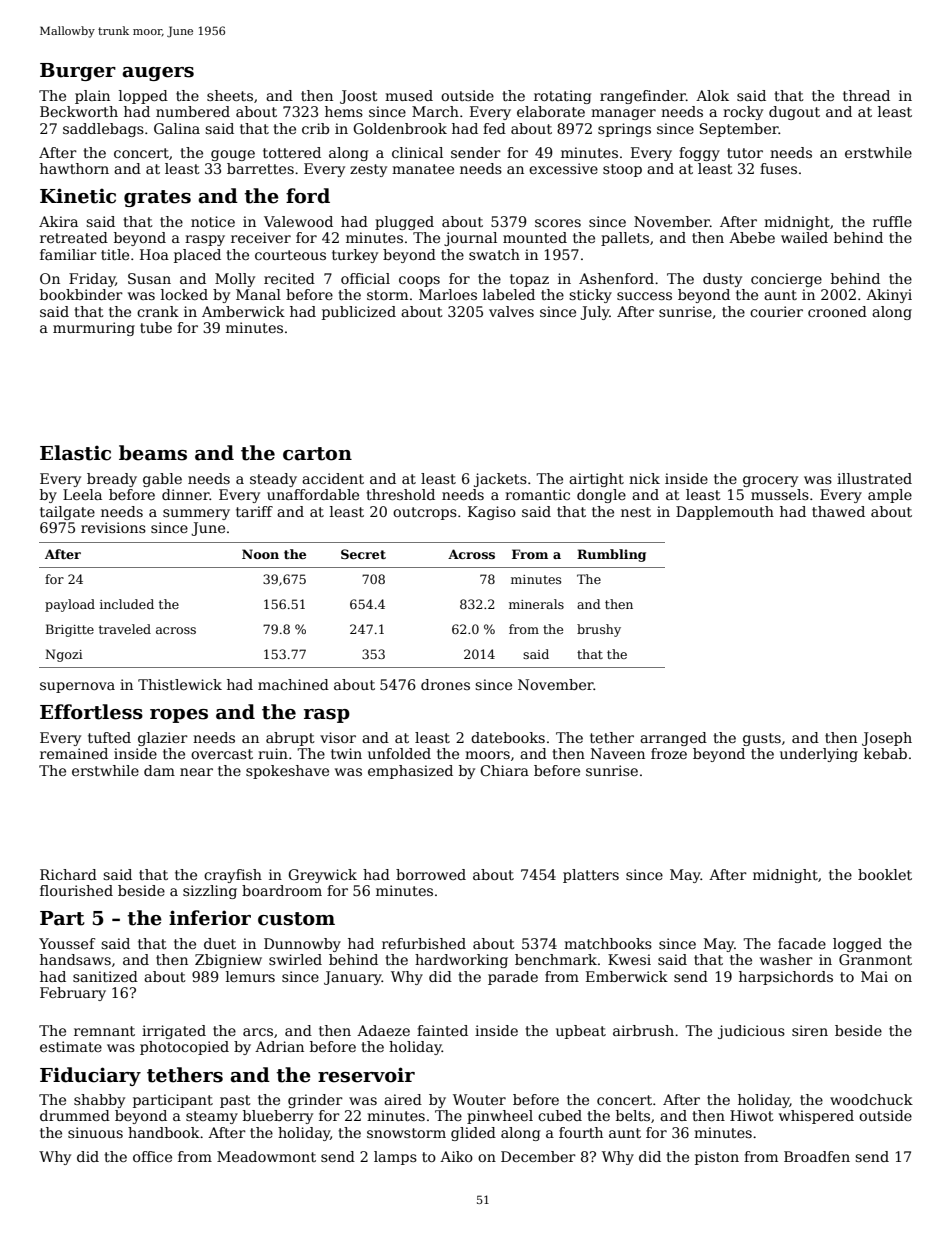 The width and height of the screenshot is (952, 1233). Describe the element at coordinates (112, 480) in the screenshot. I see `bready` at that location.
